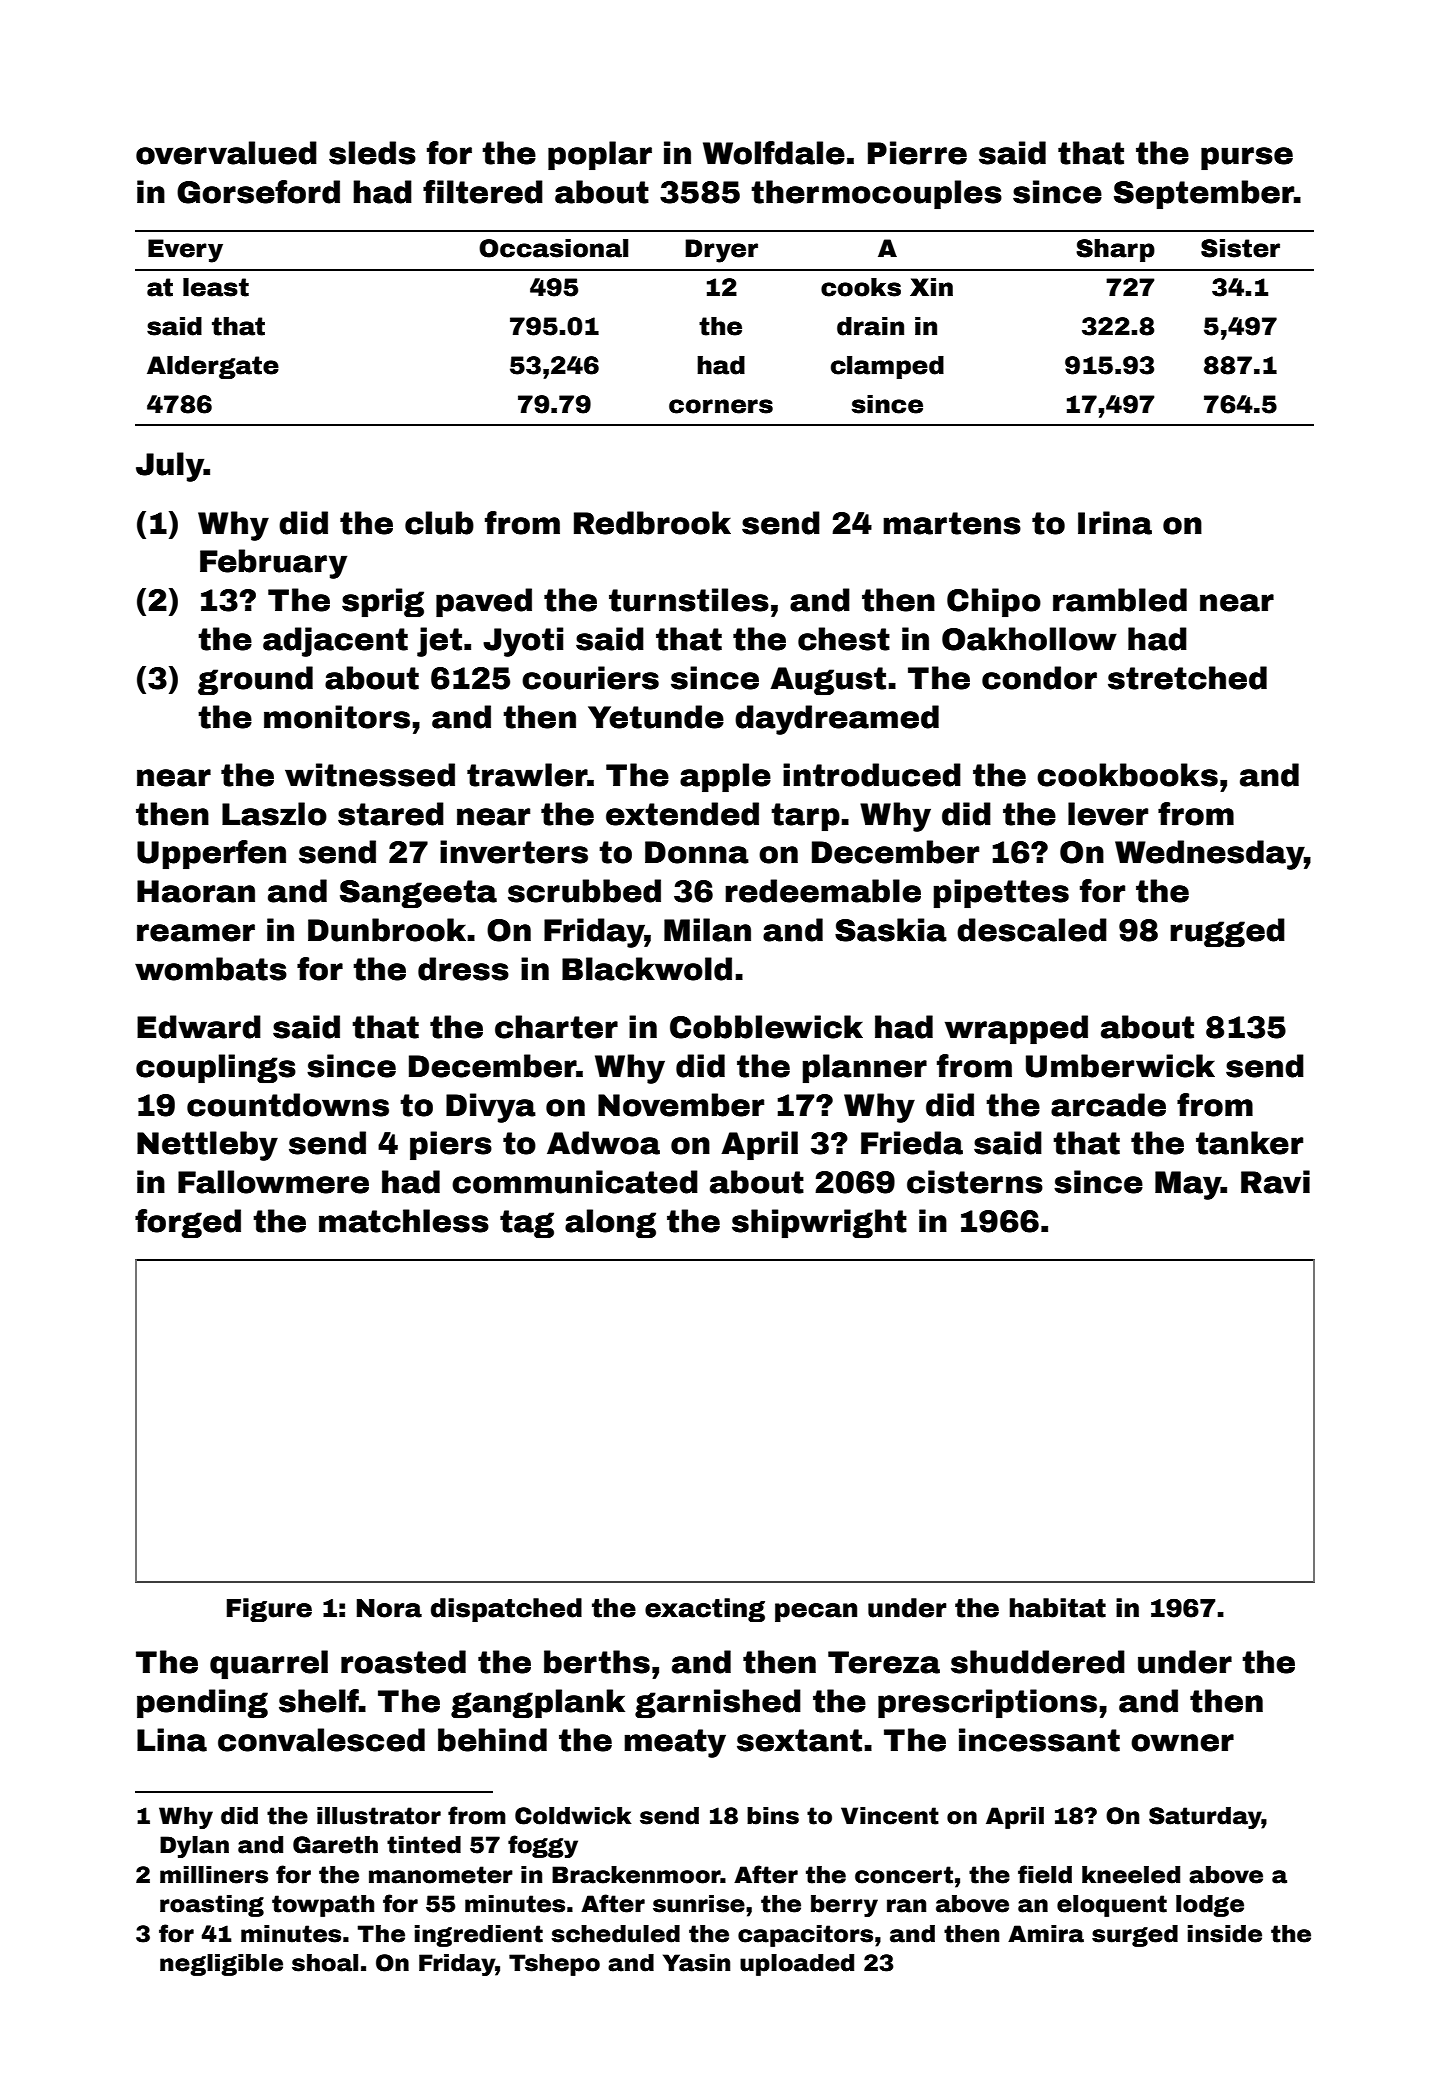 The height and width of the page is (2100, 1450). Describe the element at coordinates (213, 367) in the page. I see `Aldergate` at that location.
